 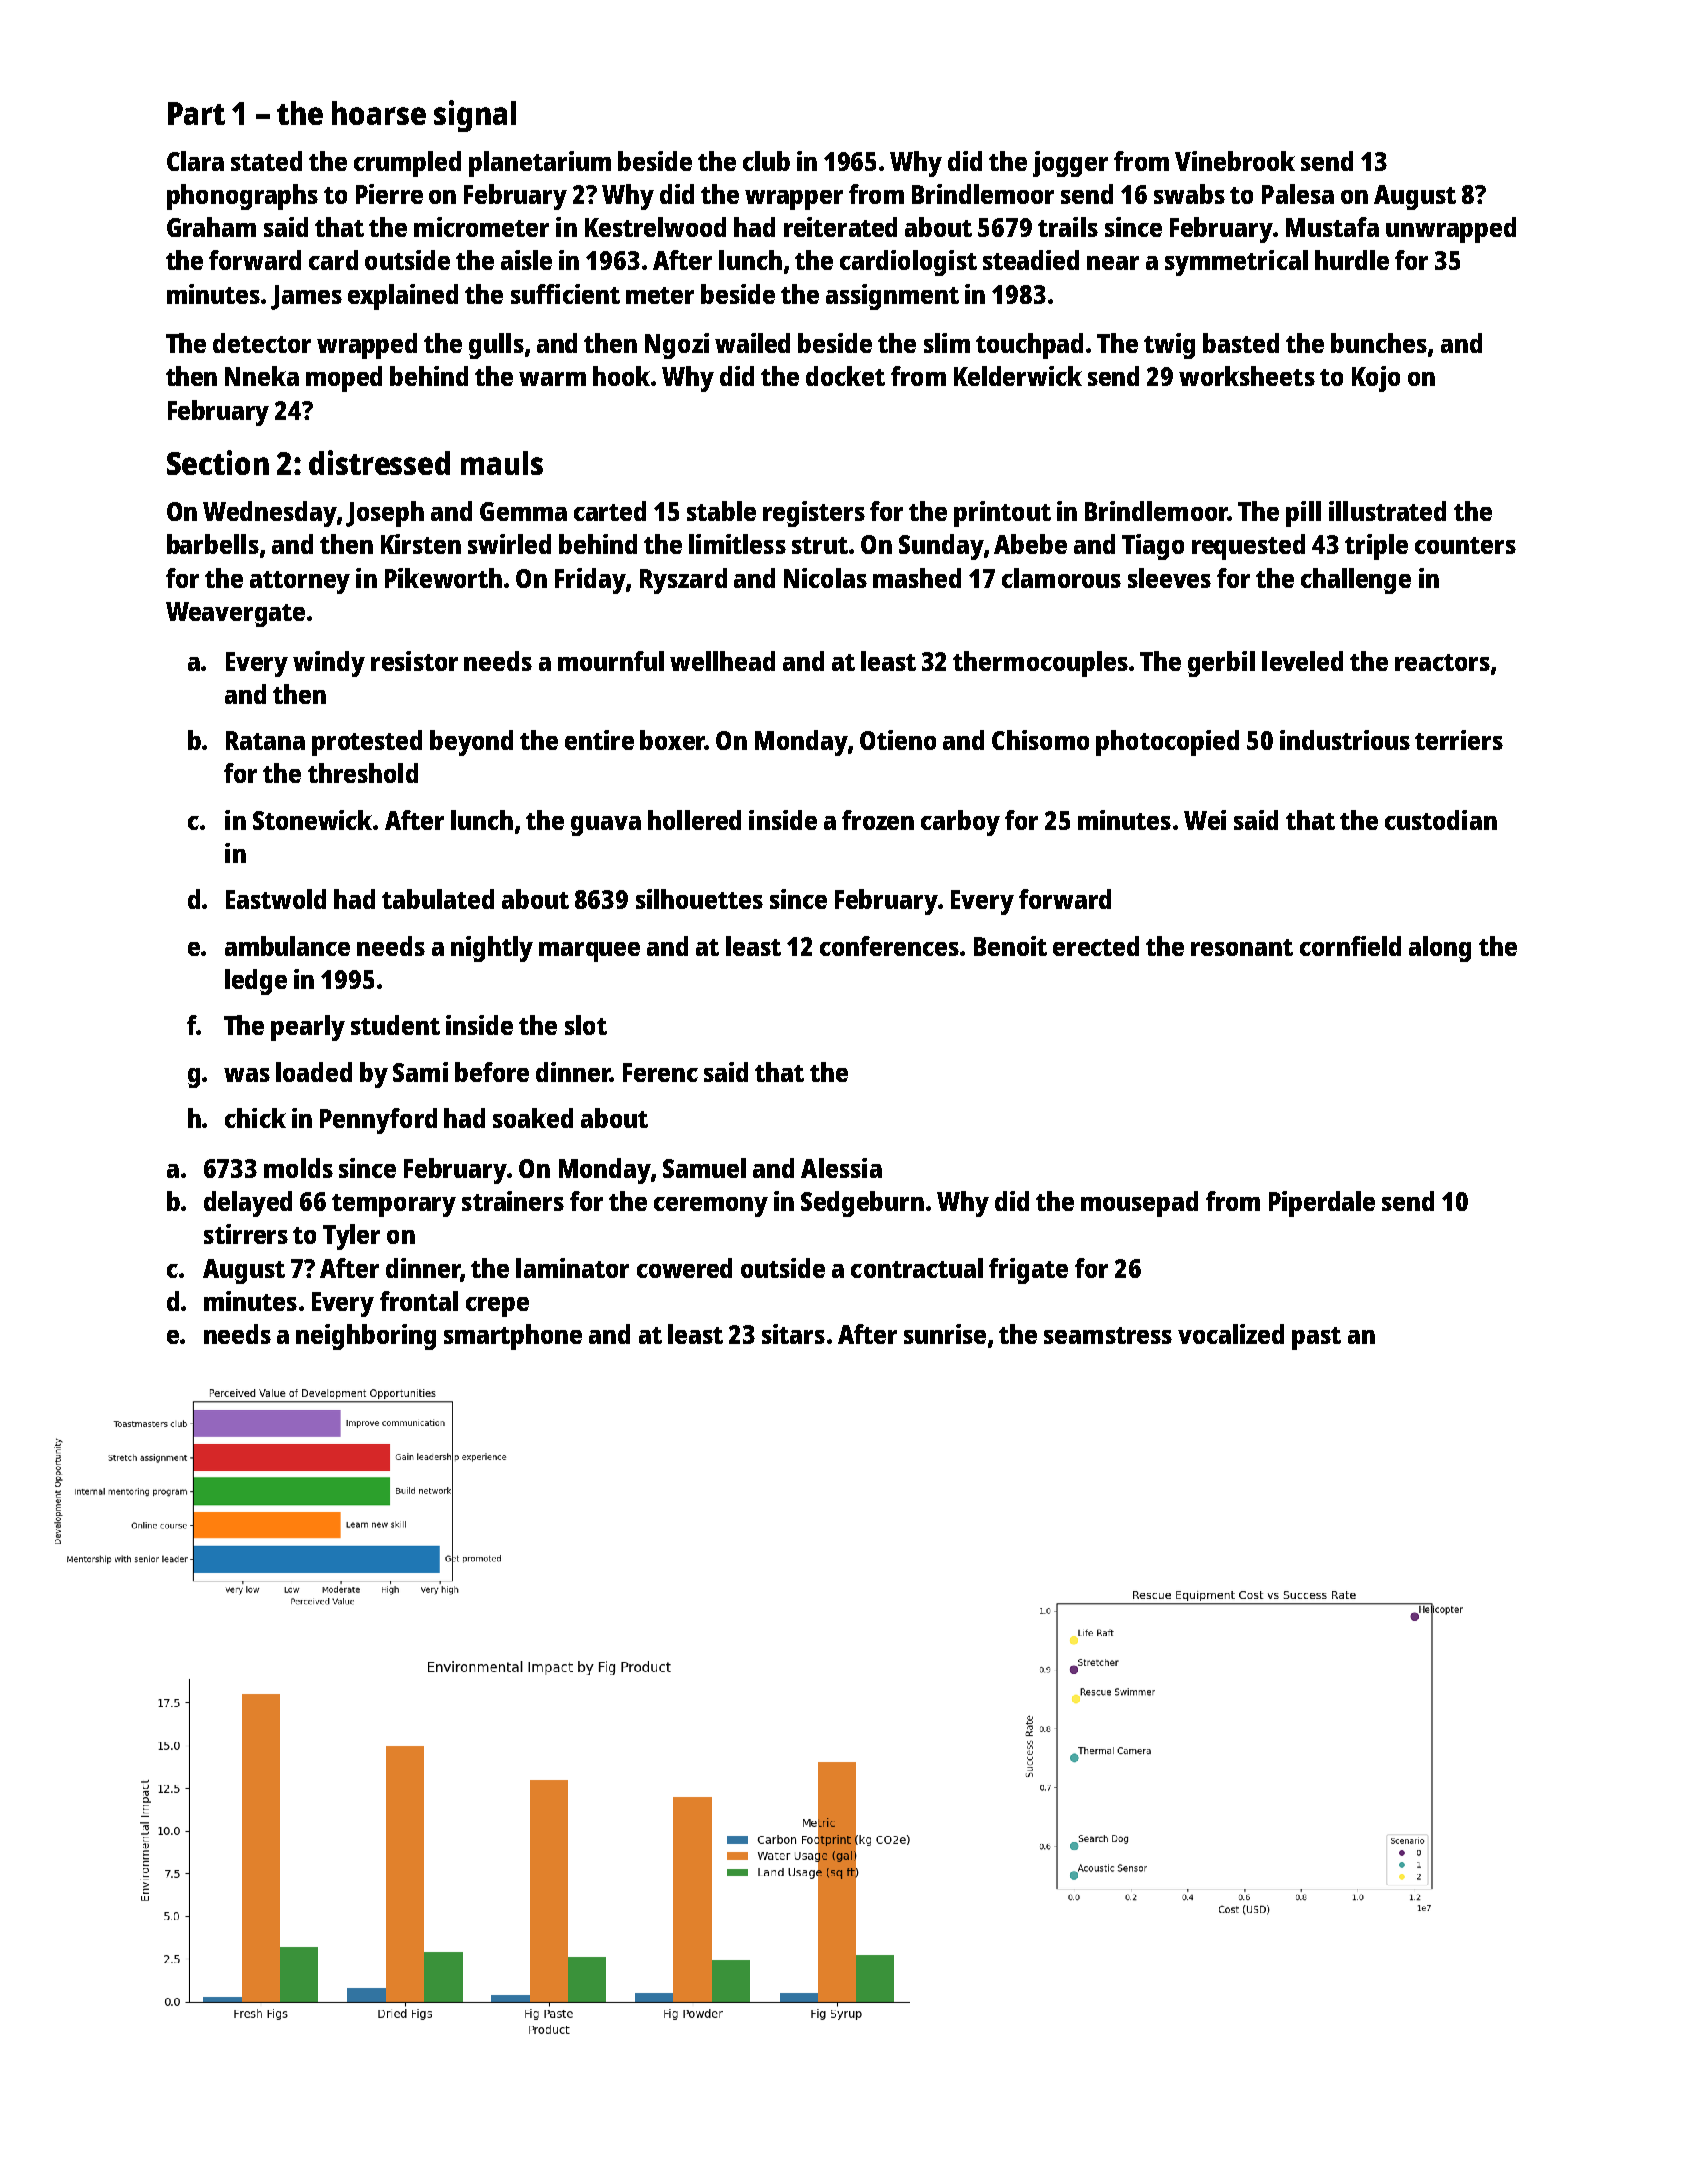 What do you see at coordinates (312, 820) in the screenshot?
I see `Stonewick` at bounding box center [312, 820].
